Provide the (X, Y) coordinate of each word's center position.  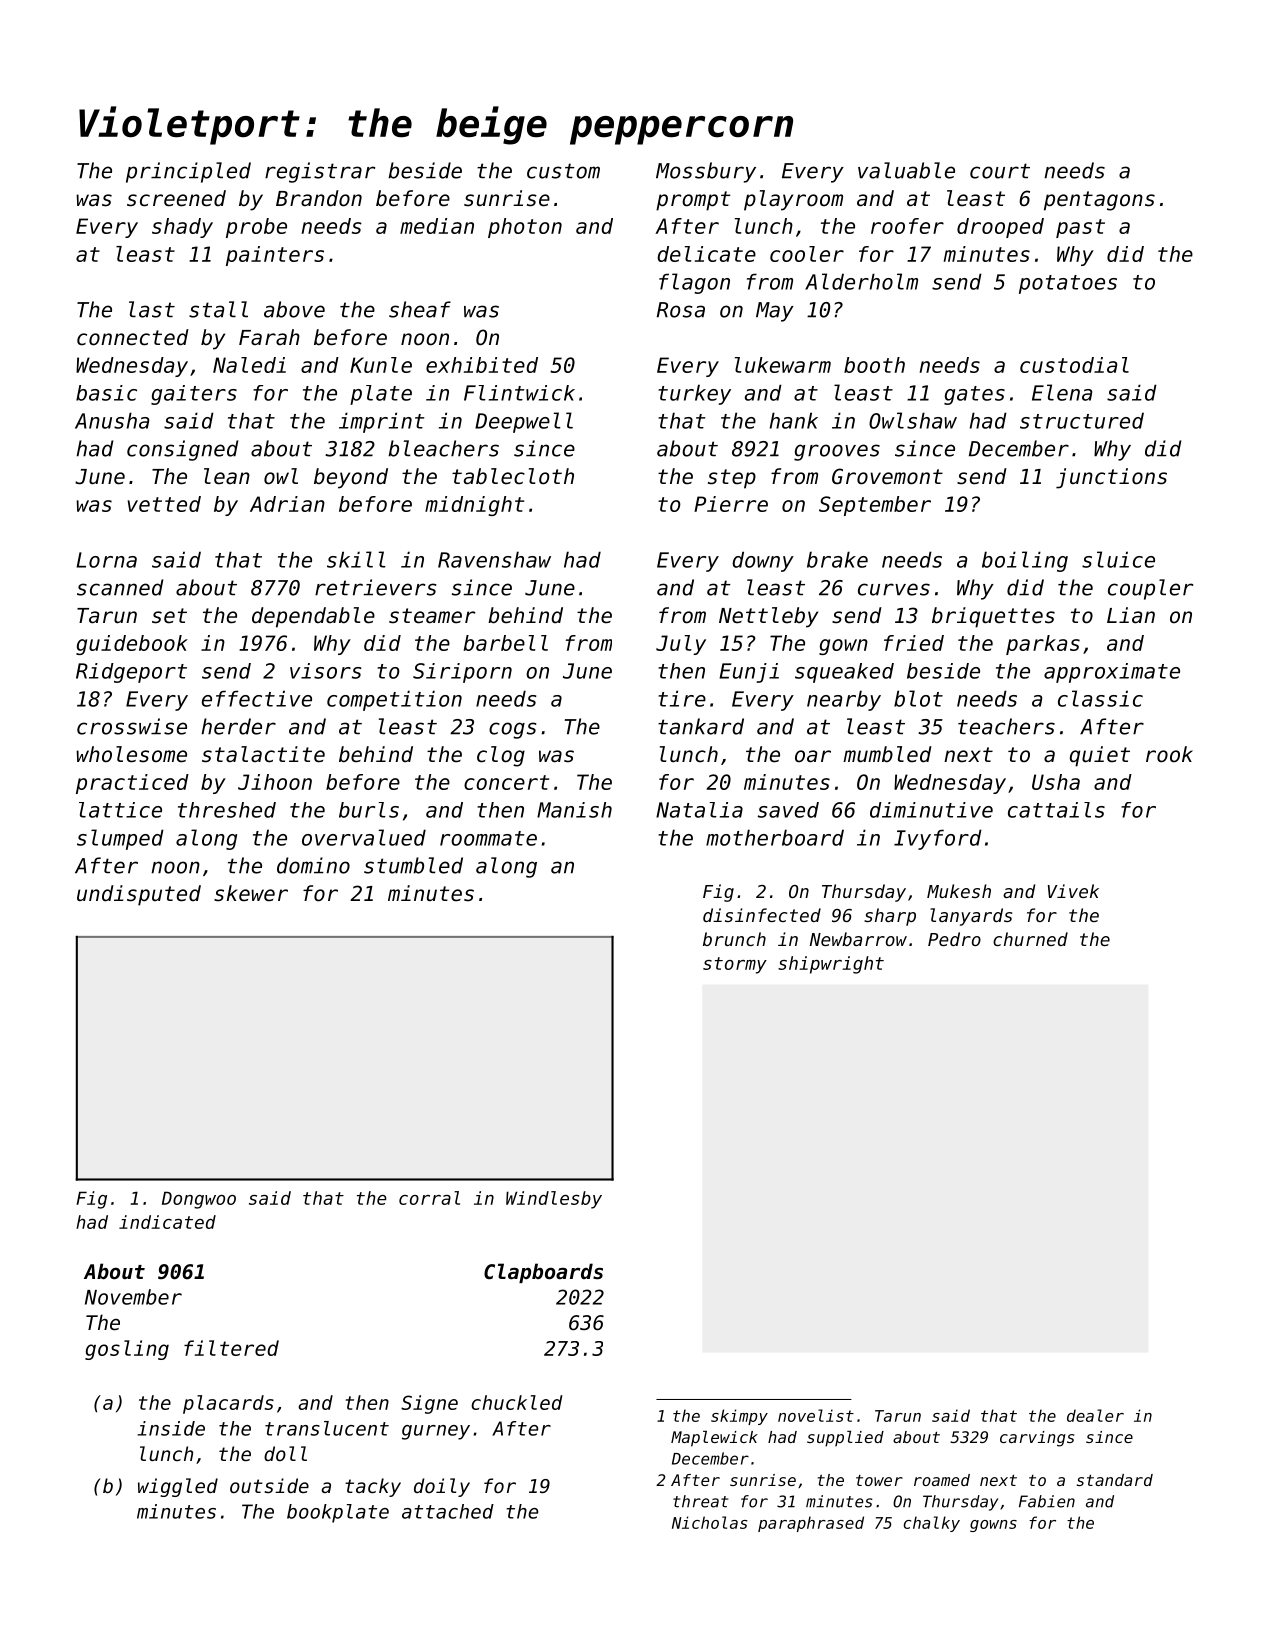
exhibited (482, 365)
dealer (1095, 1415)
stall (218, 309)
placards (228, 1404)
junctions (1111, 478)
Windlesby (554, 1200)
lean (227, 476)
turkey (694, 394)
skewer (251, 893)
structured (1082, 420)
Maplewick (714, 1439)
